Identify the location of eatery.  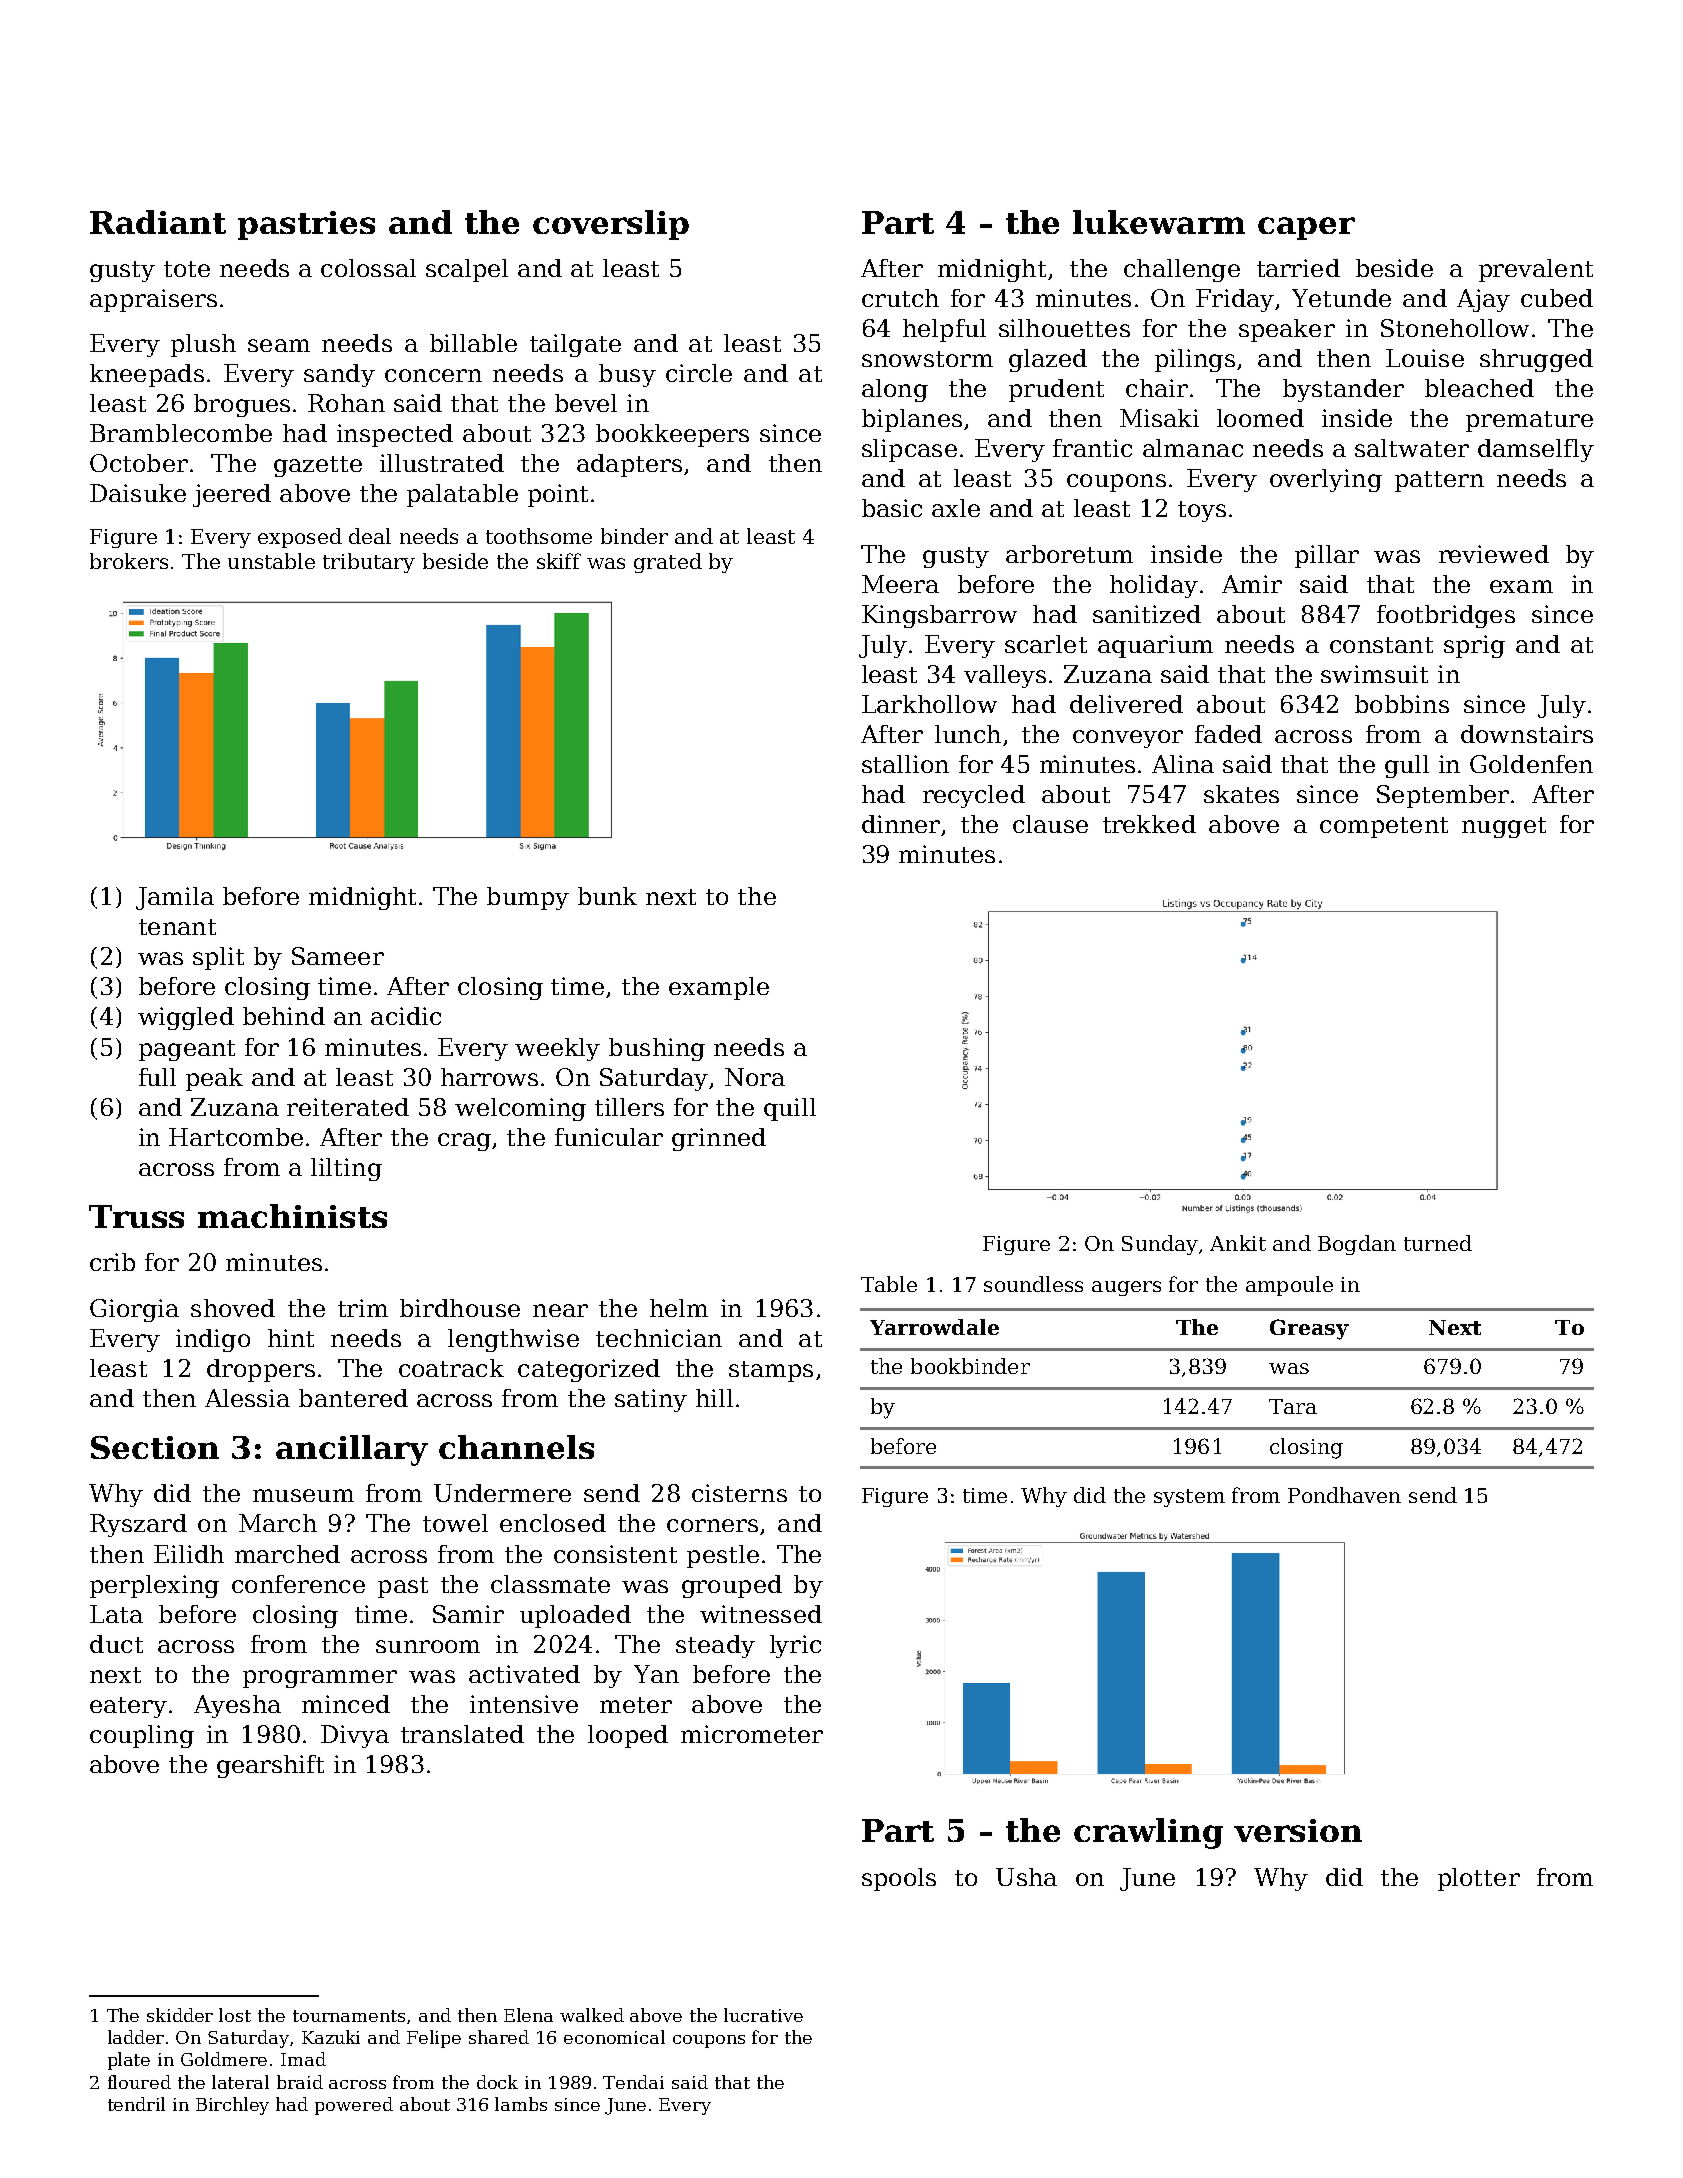
(128, 1707).
